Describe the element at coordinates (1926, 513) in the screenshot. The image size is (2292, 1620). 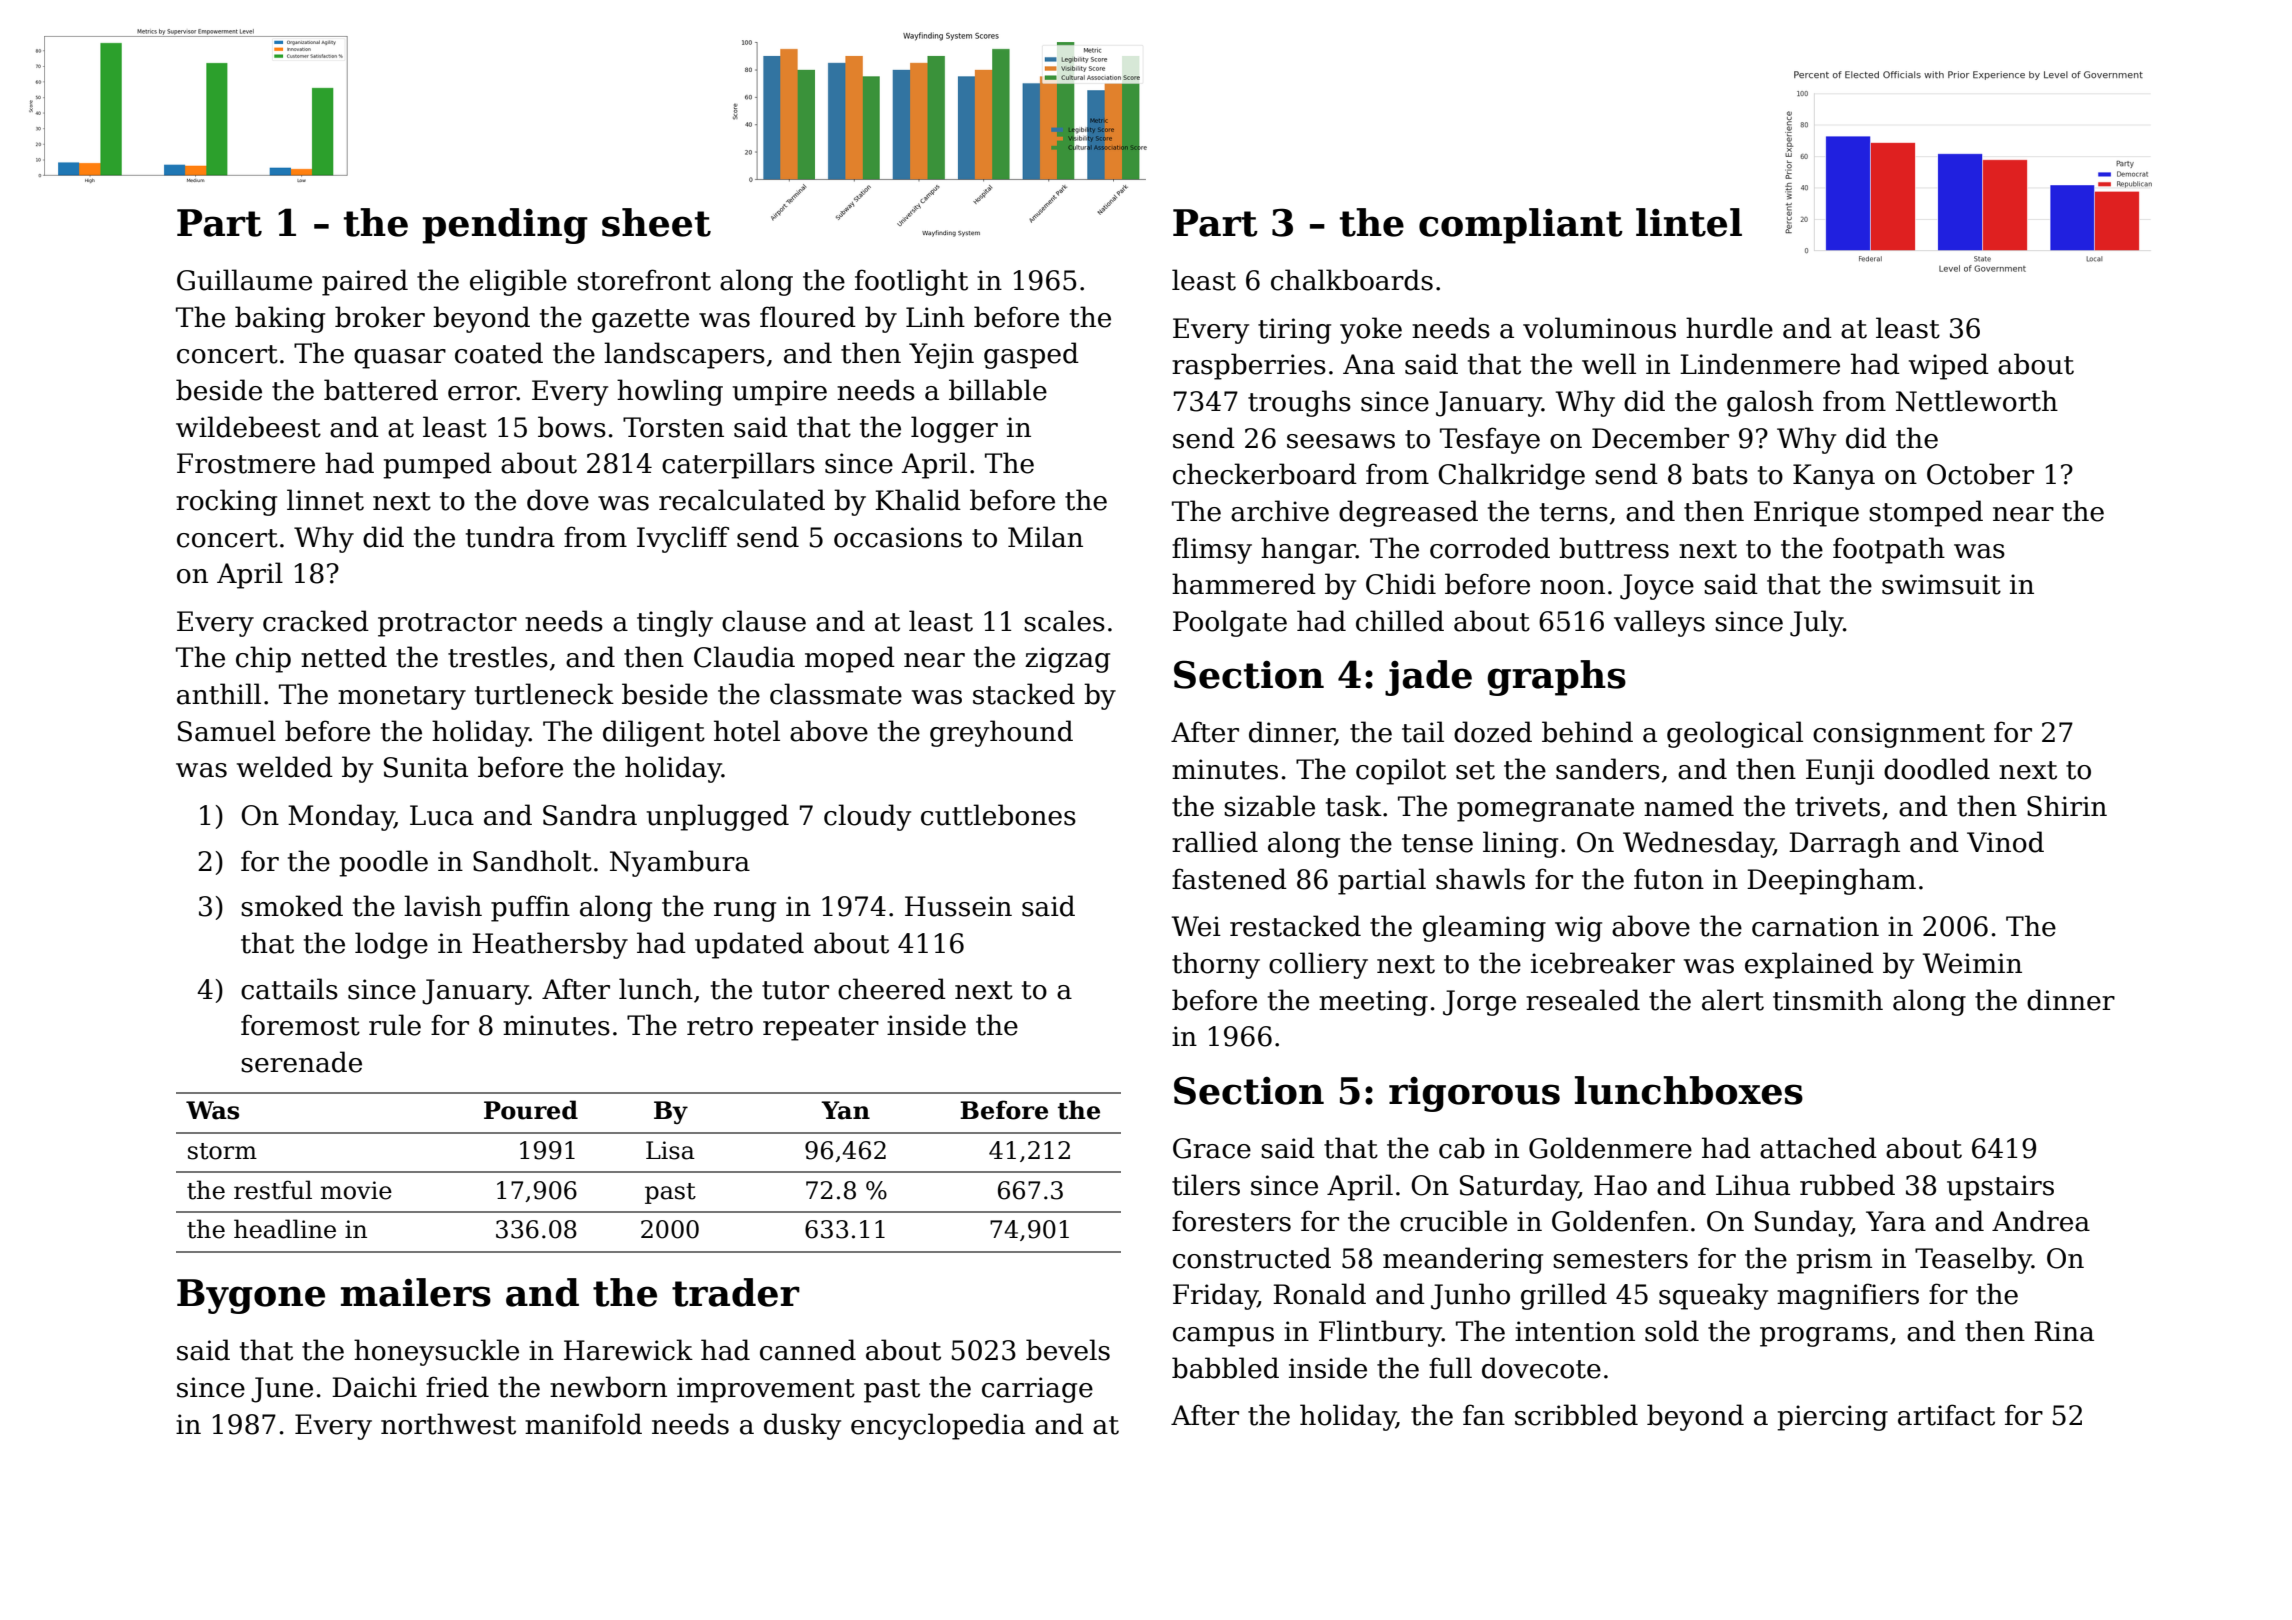
I see `stomped` at that location.
